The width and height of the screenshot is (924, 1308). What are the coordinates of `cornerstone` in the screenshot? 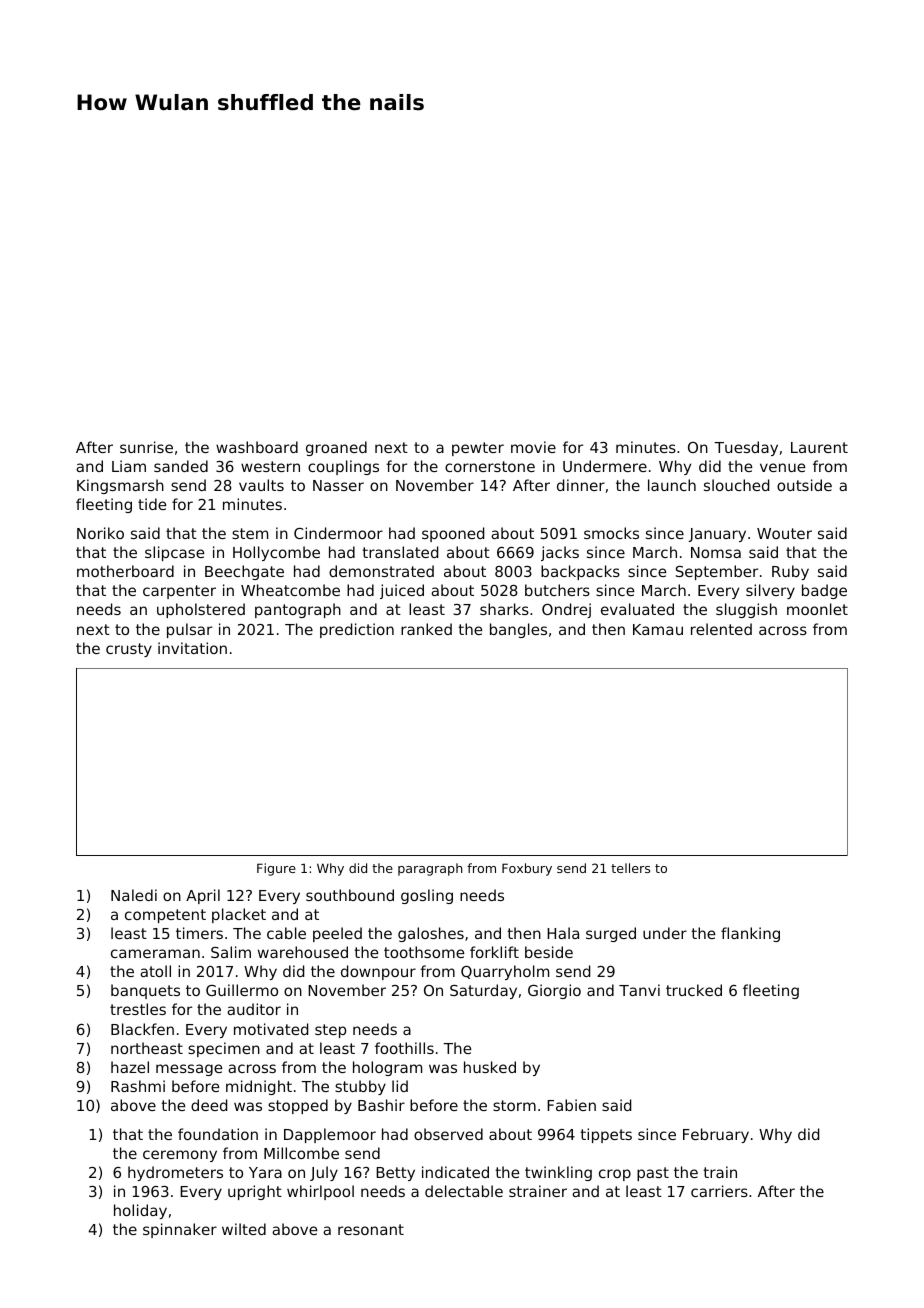 It's located at (490, 466).
